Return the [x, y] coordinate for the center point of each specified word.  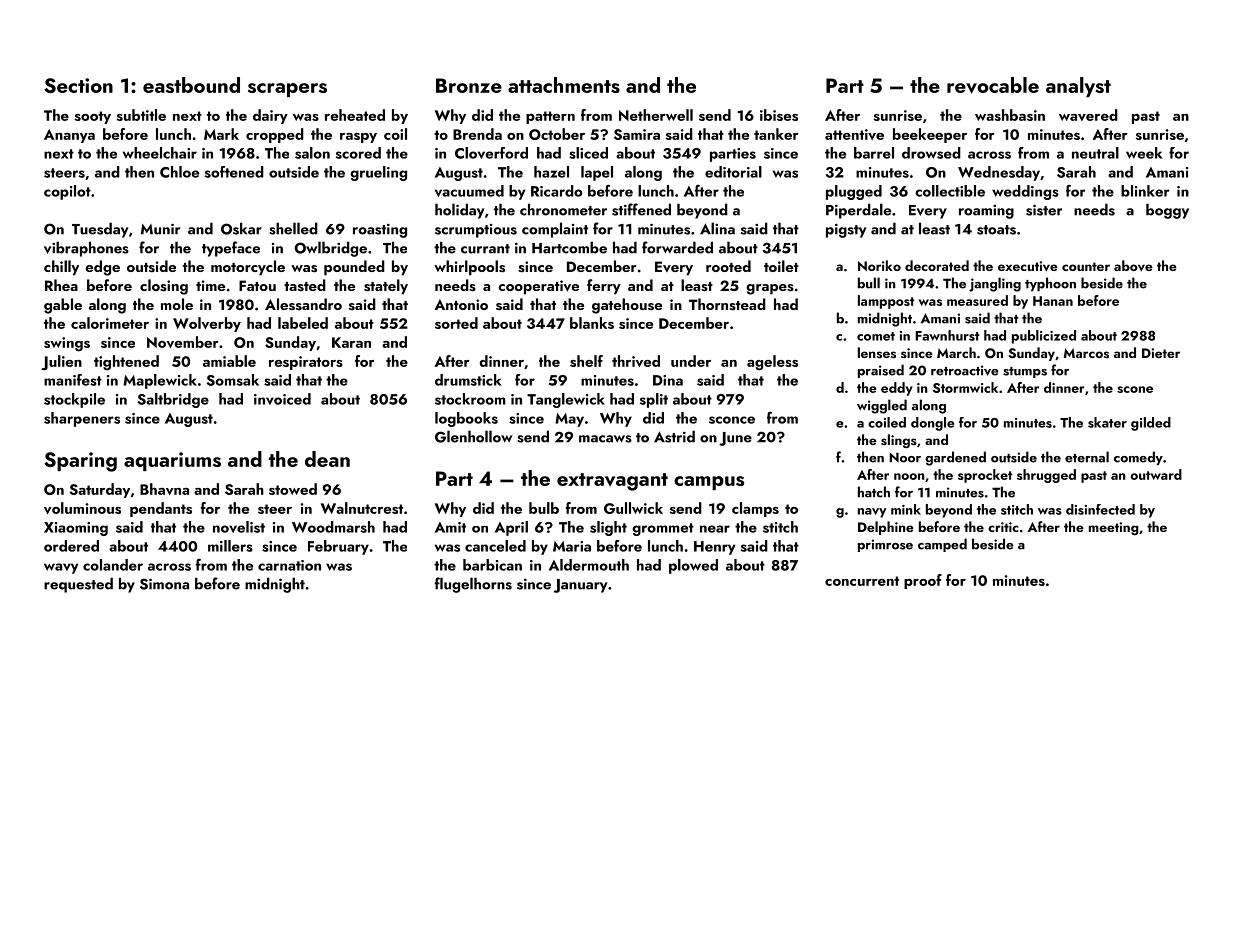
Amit [450, 527]
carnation [289, 565]
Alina [717, 228]
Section [78, 85]
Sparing [80, 462]
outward [1156, 474]
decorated [937, 265]
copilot [67, 192]
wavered [1088, 115]
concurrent [862, 581]
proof [923, 581]
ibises [779, 115]
